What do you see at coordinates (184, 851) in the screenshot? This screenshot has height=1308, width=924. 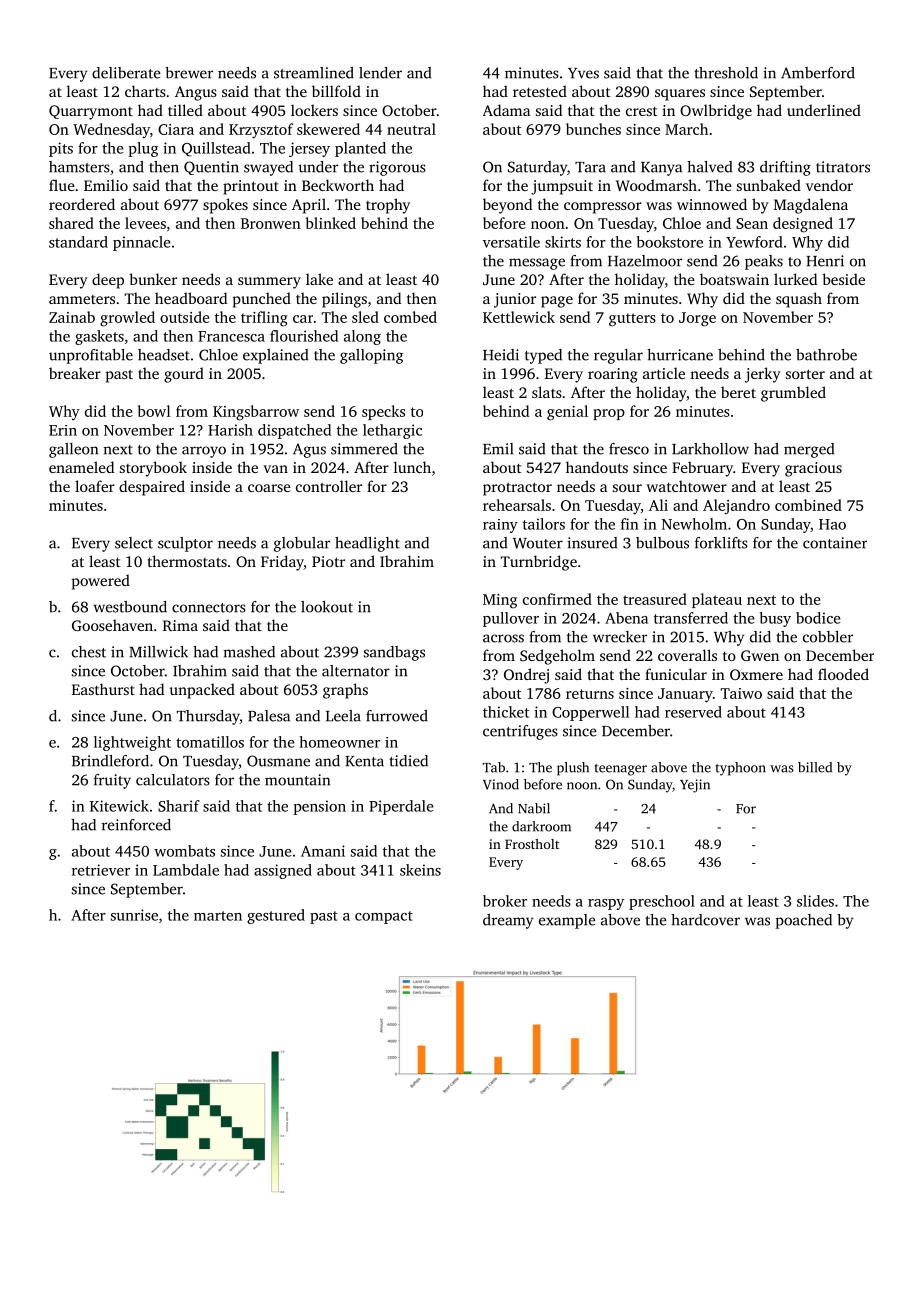 I see `wombats` at bounding box center [184, 851].
